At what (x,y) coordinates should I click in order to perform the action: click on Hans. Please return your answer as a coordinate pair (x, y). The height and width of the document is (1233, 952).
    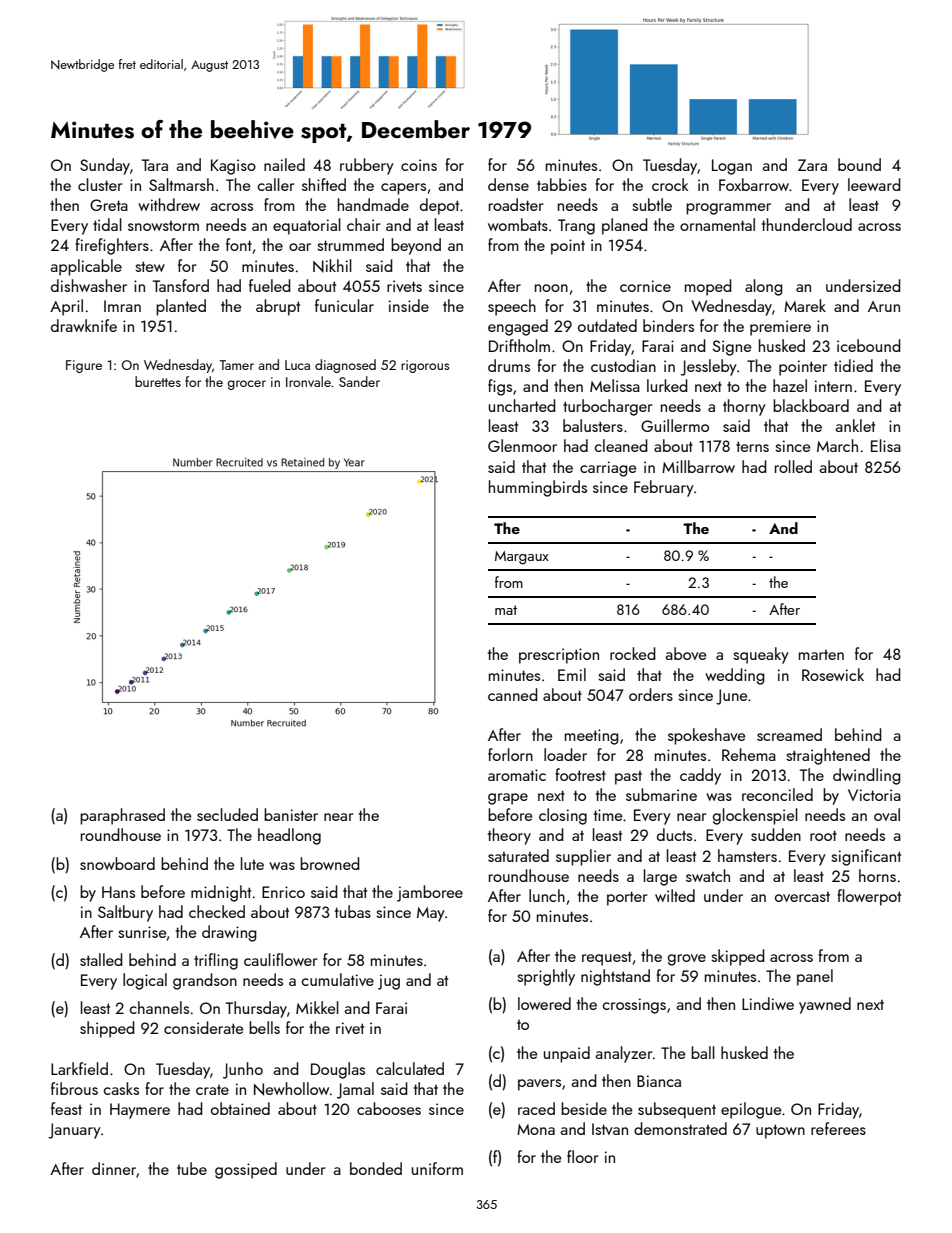
    Looking at the image, I should click on (118, 892).
